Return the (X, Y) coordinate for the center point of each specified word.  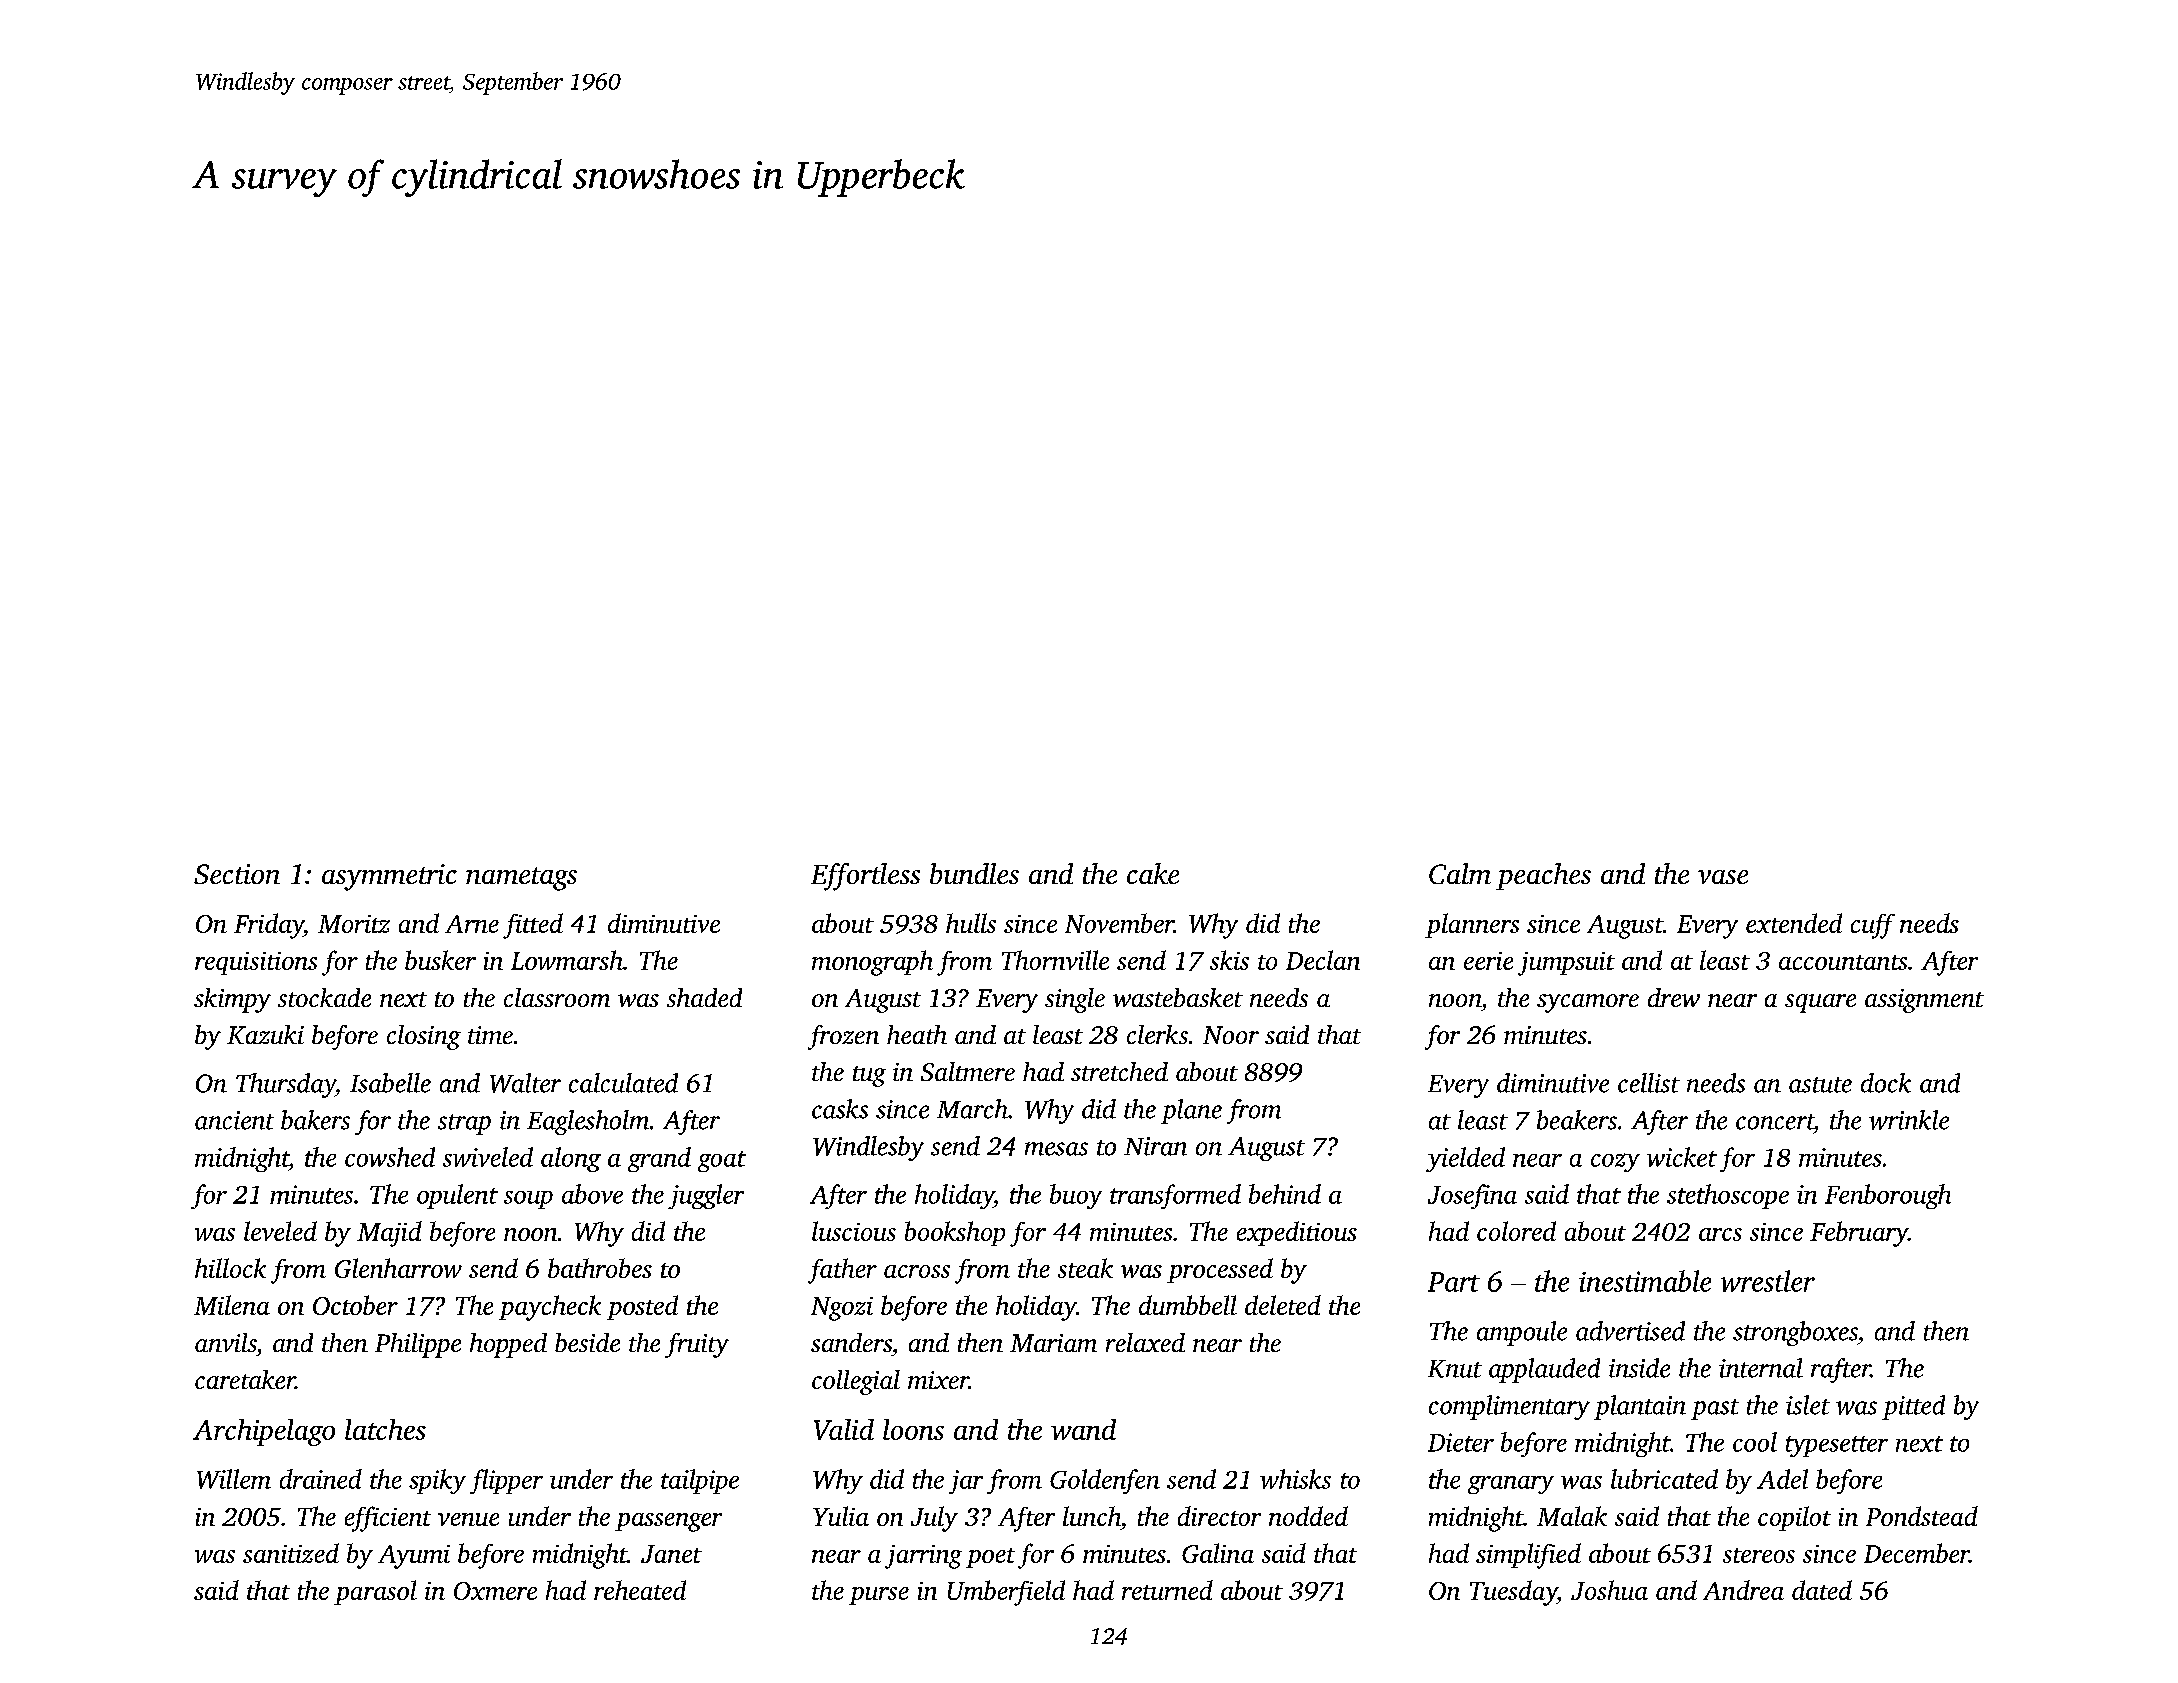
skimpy (232, 1000)
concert (1775, 1122)
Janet (671, 1554)
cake (1153, 873)
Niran (1155, 1146)
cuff (1873, 926)
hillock (230, 1268)
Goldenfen (1105, 1481)
